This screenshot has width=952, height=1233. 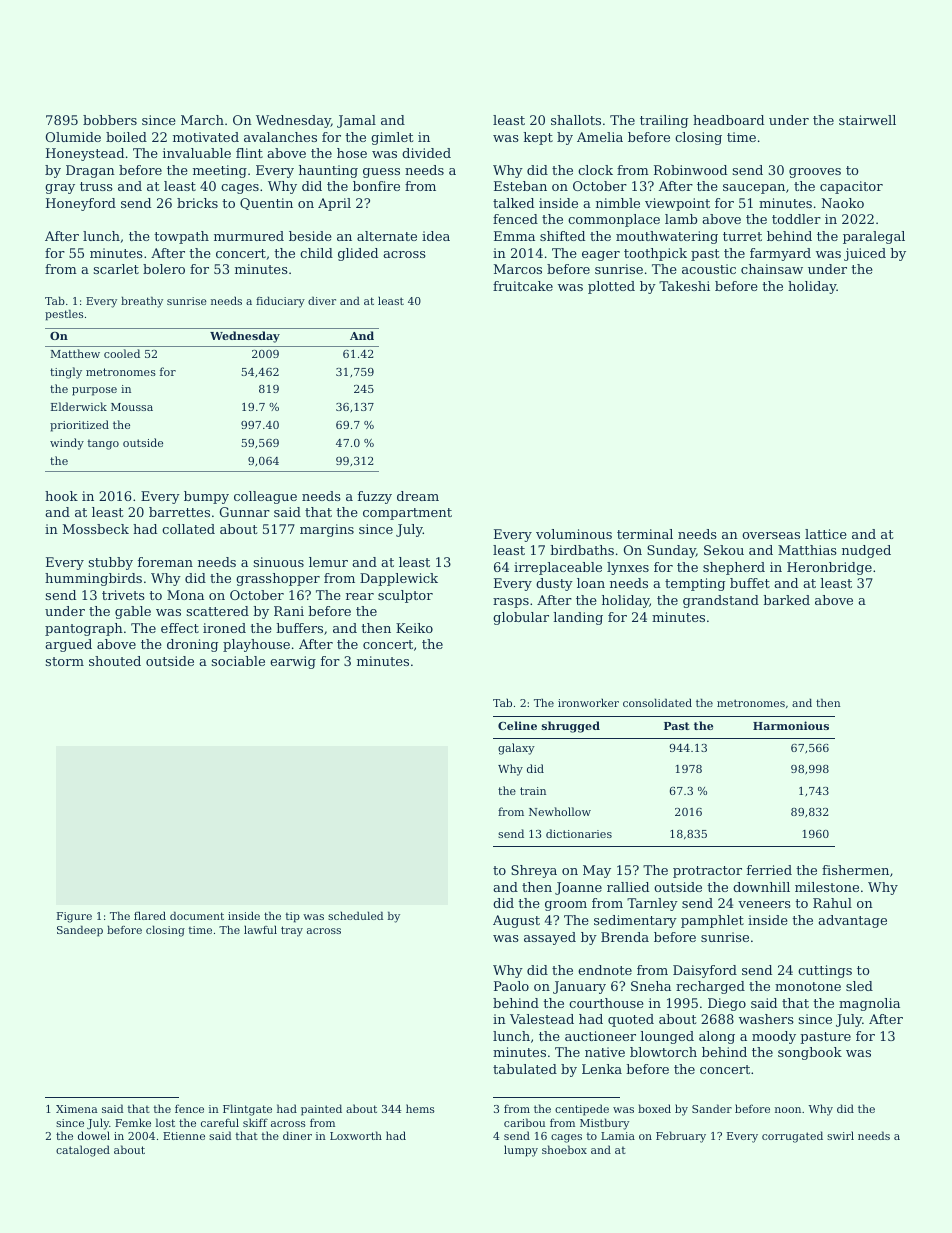 What do you see at coordinates (150, 915) in the screenshot?
I see `flared` at bounding box center [150, 915].
